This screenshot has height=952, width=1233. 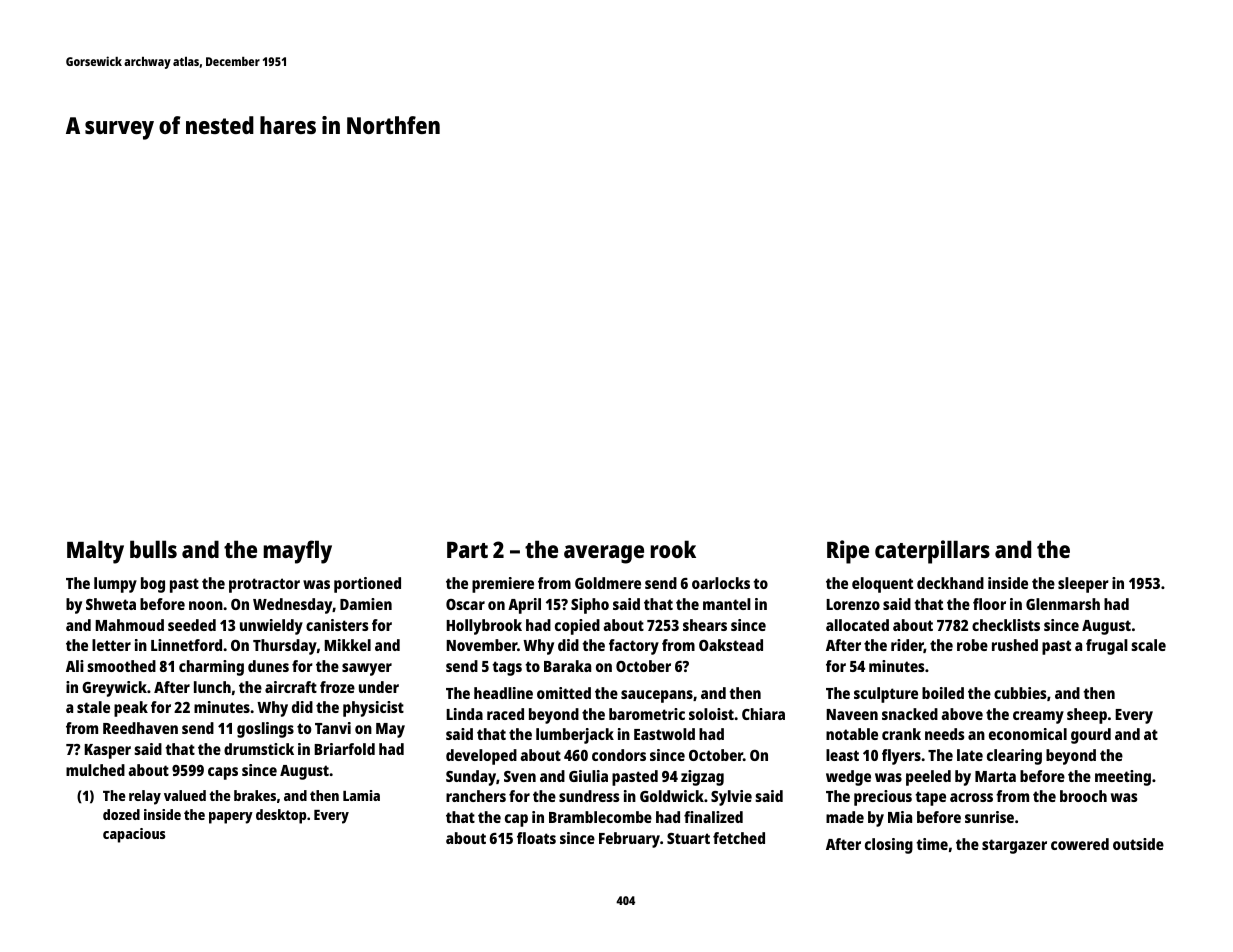 I want to click on Oakstead, so click(x=731, y=645).
